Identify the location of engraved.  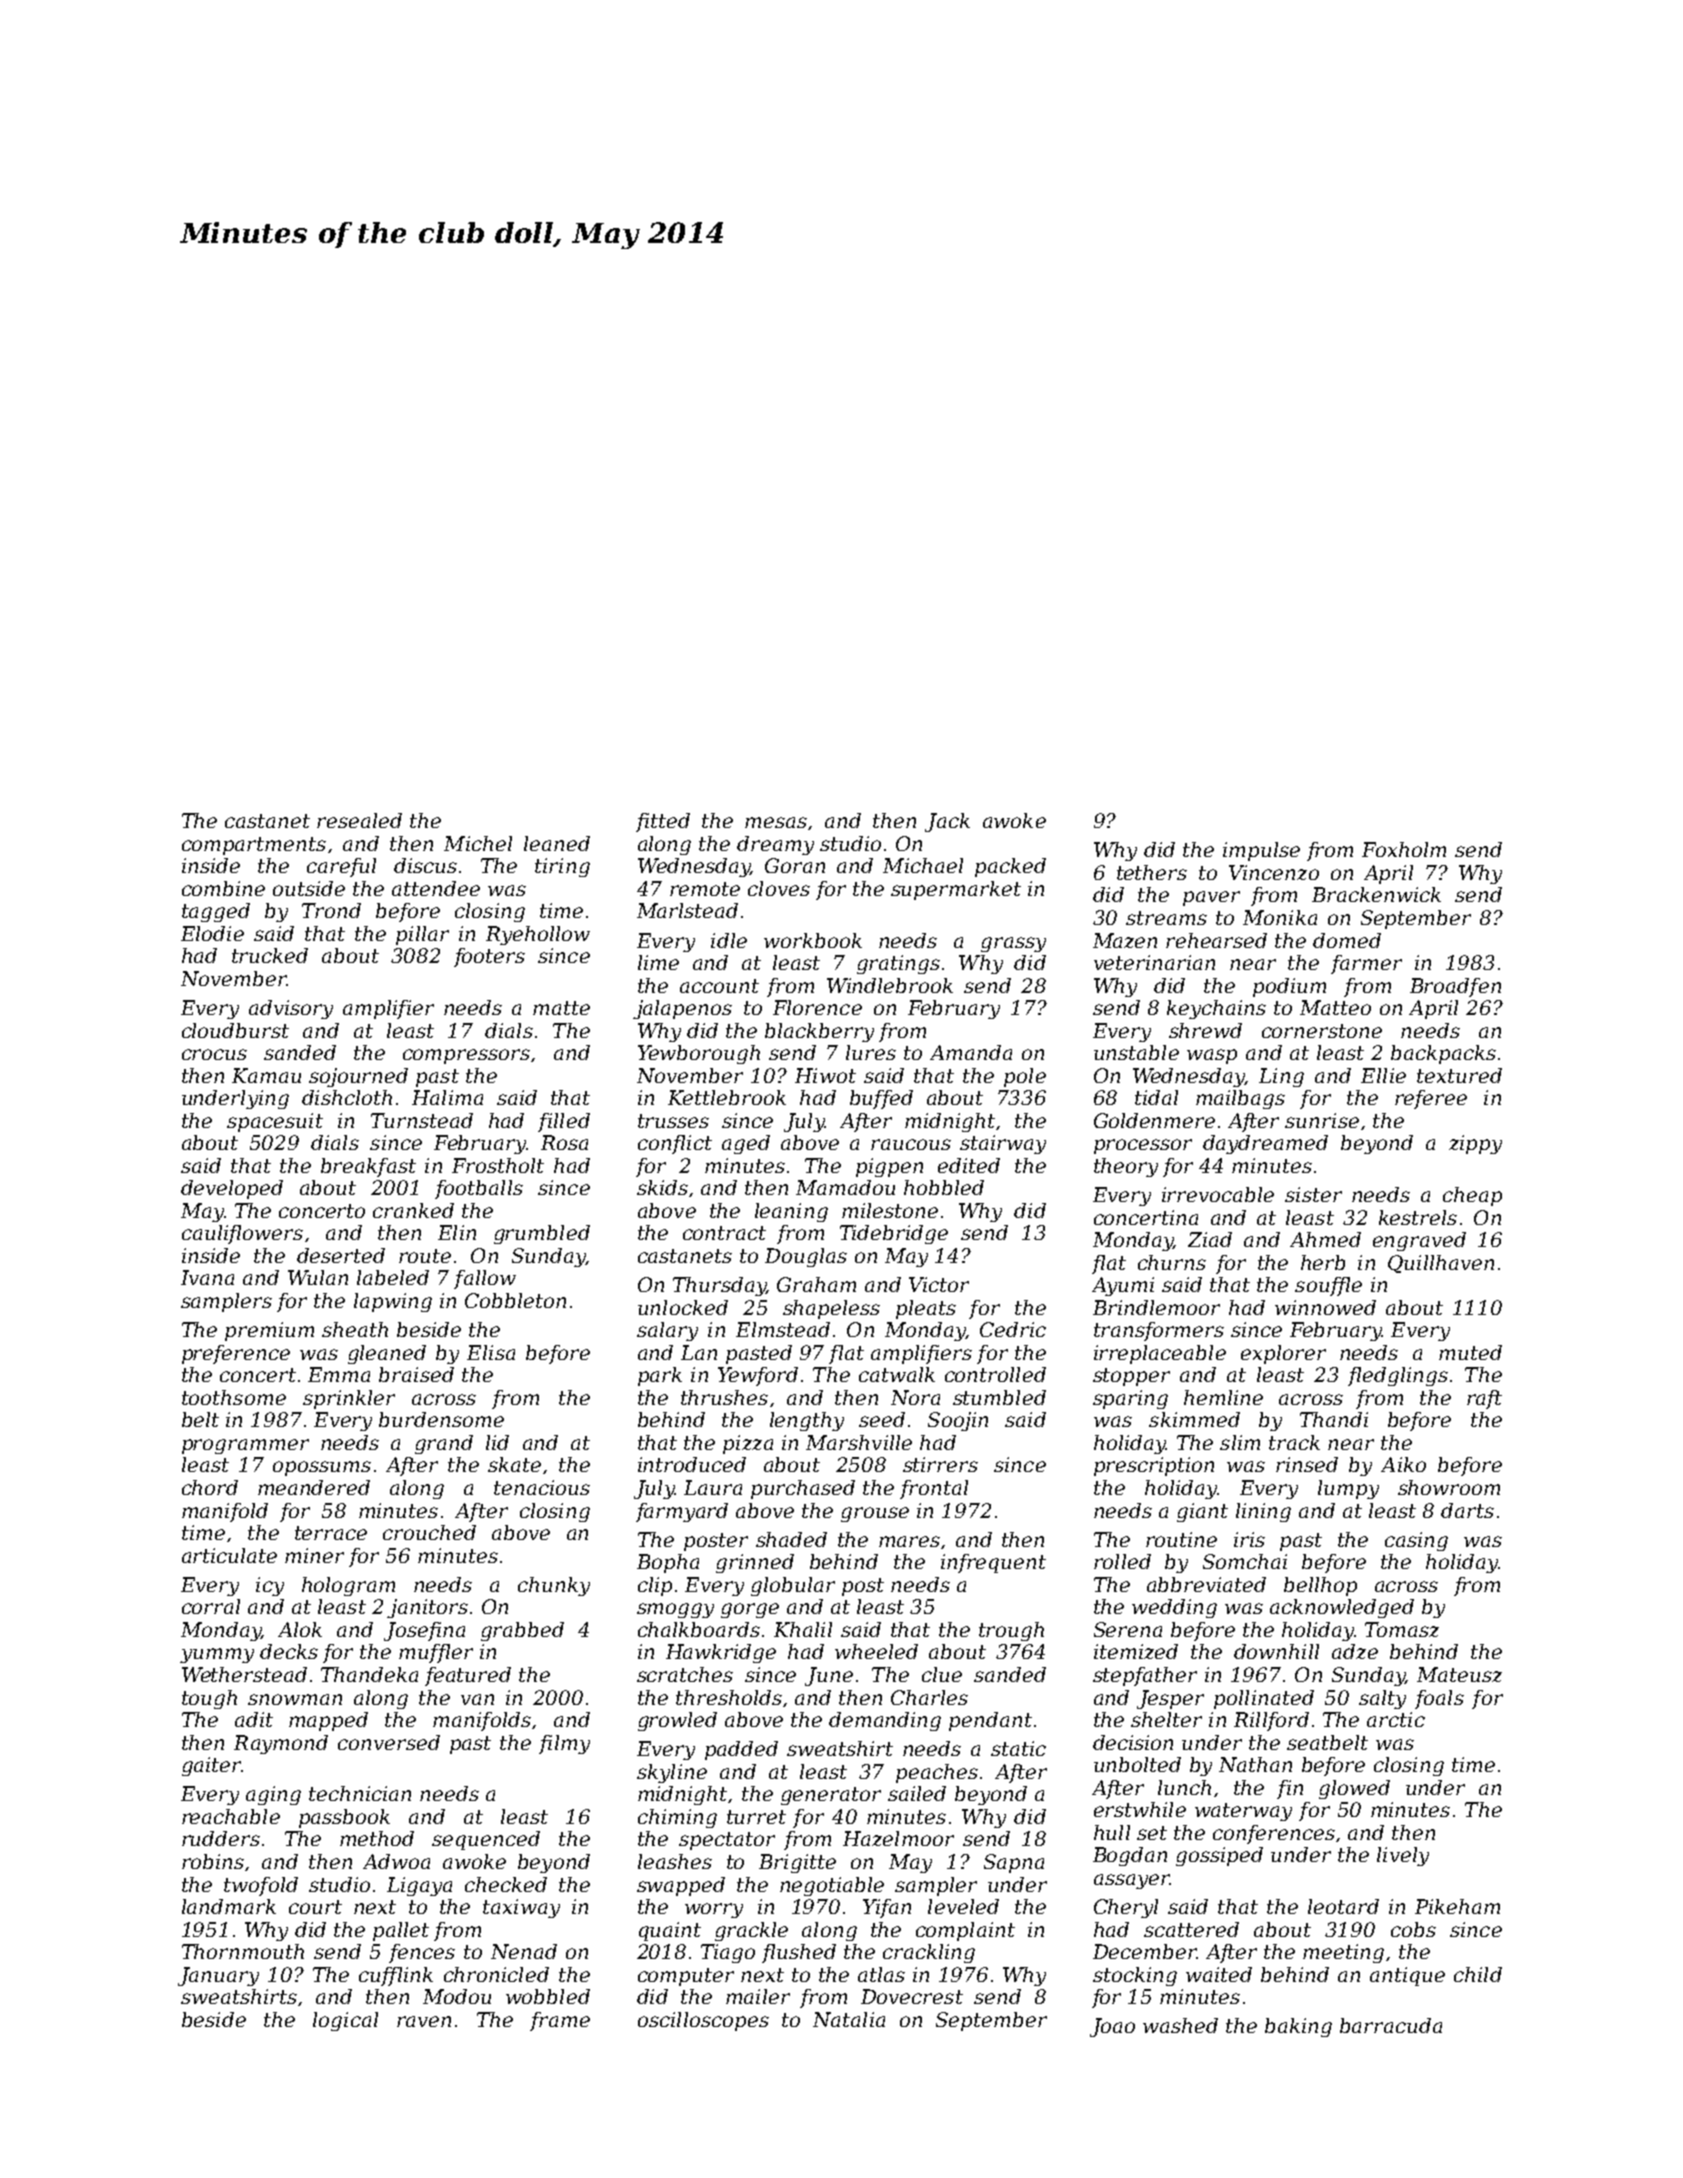
(1419, 1241).
